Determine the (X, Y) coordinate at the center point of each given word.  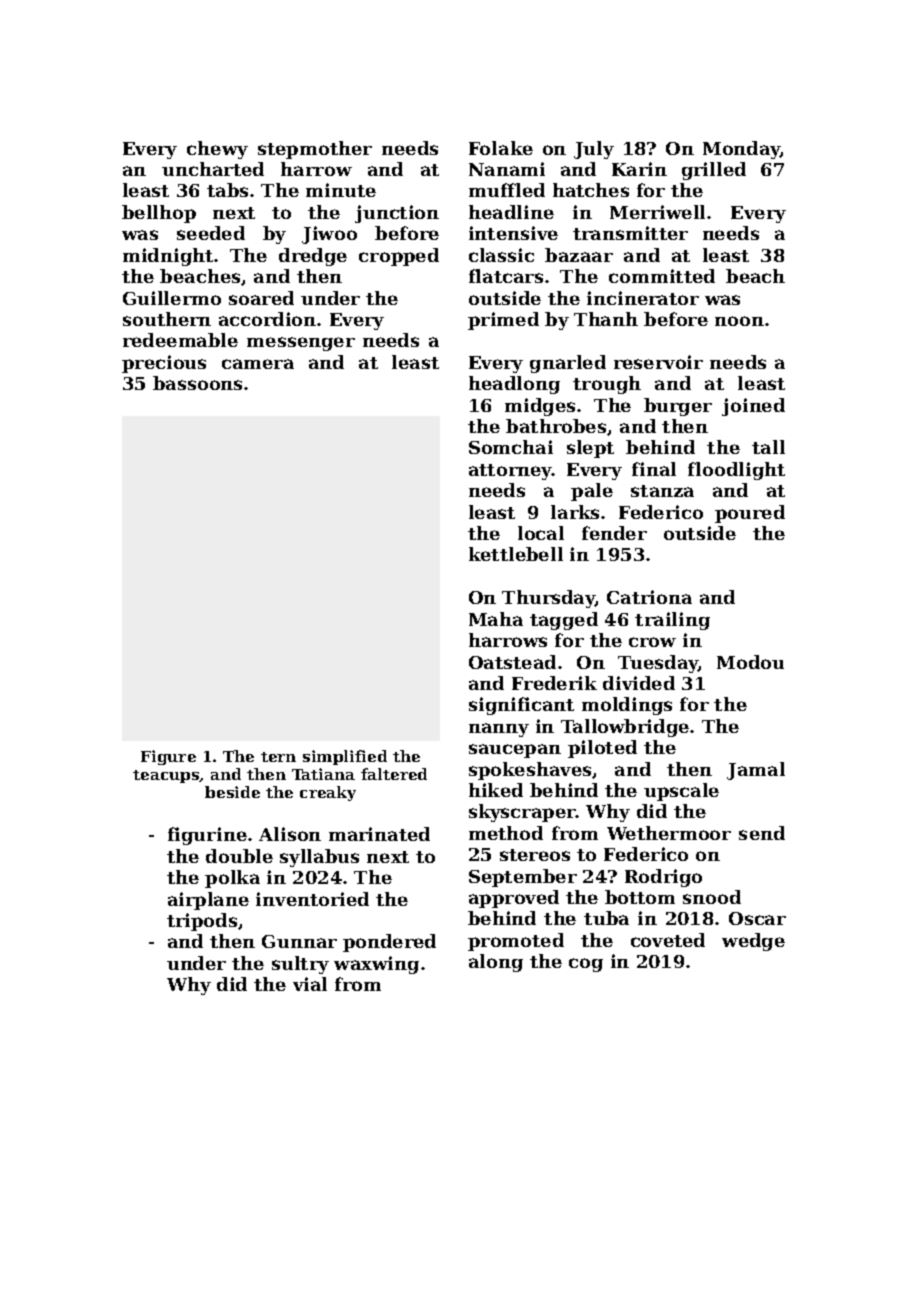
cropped (399, 257)
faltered (394, 774)
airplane (208, 901)
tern (278, 757)
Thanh (606, 319)
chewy (217, 150)
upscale (681, 792)
